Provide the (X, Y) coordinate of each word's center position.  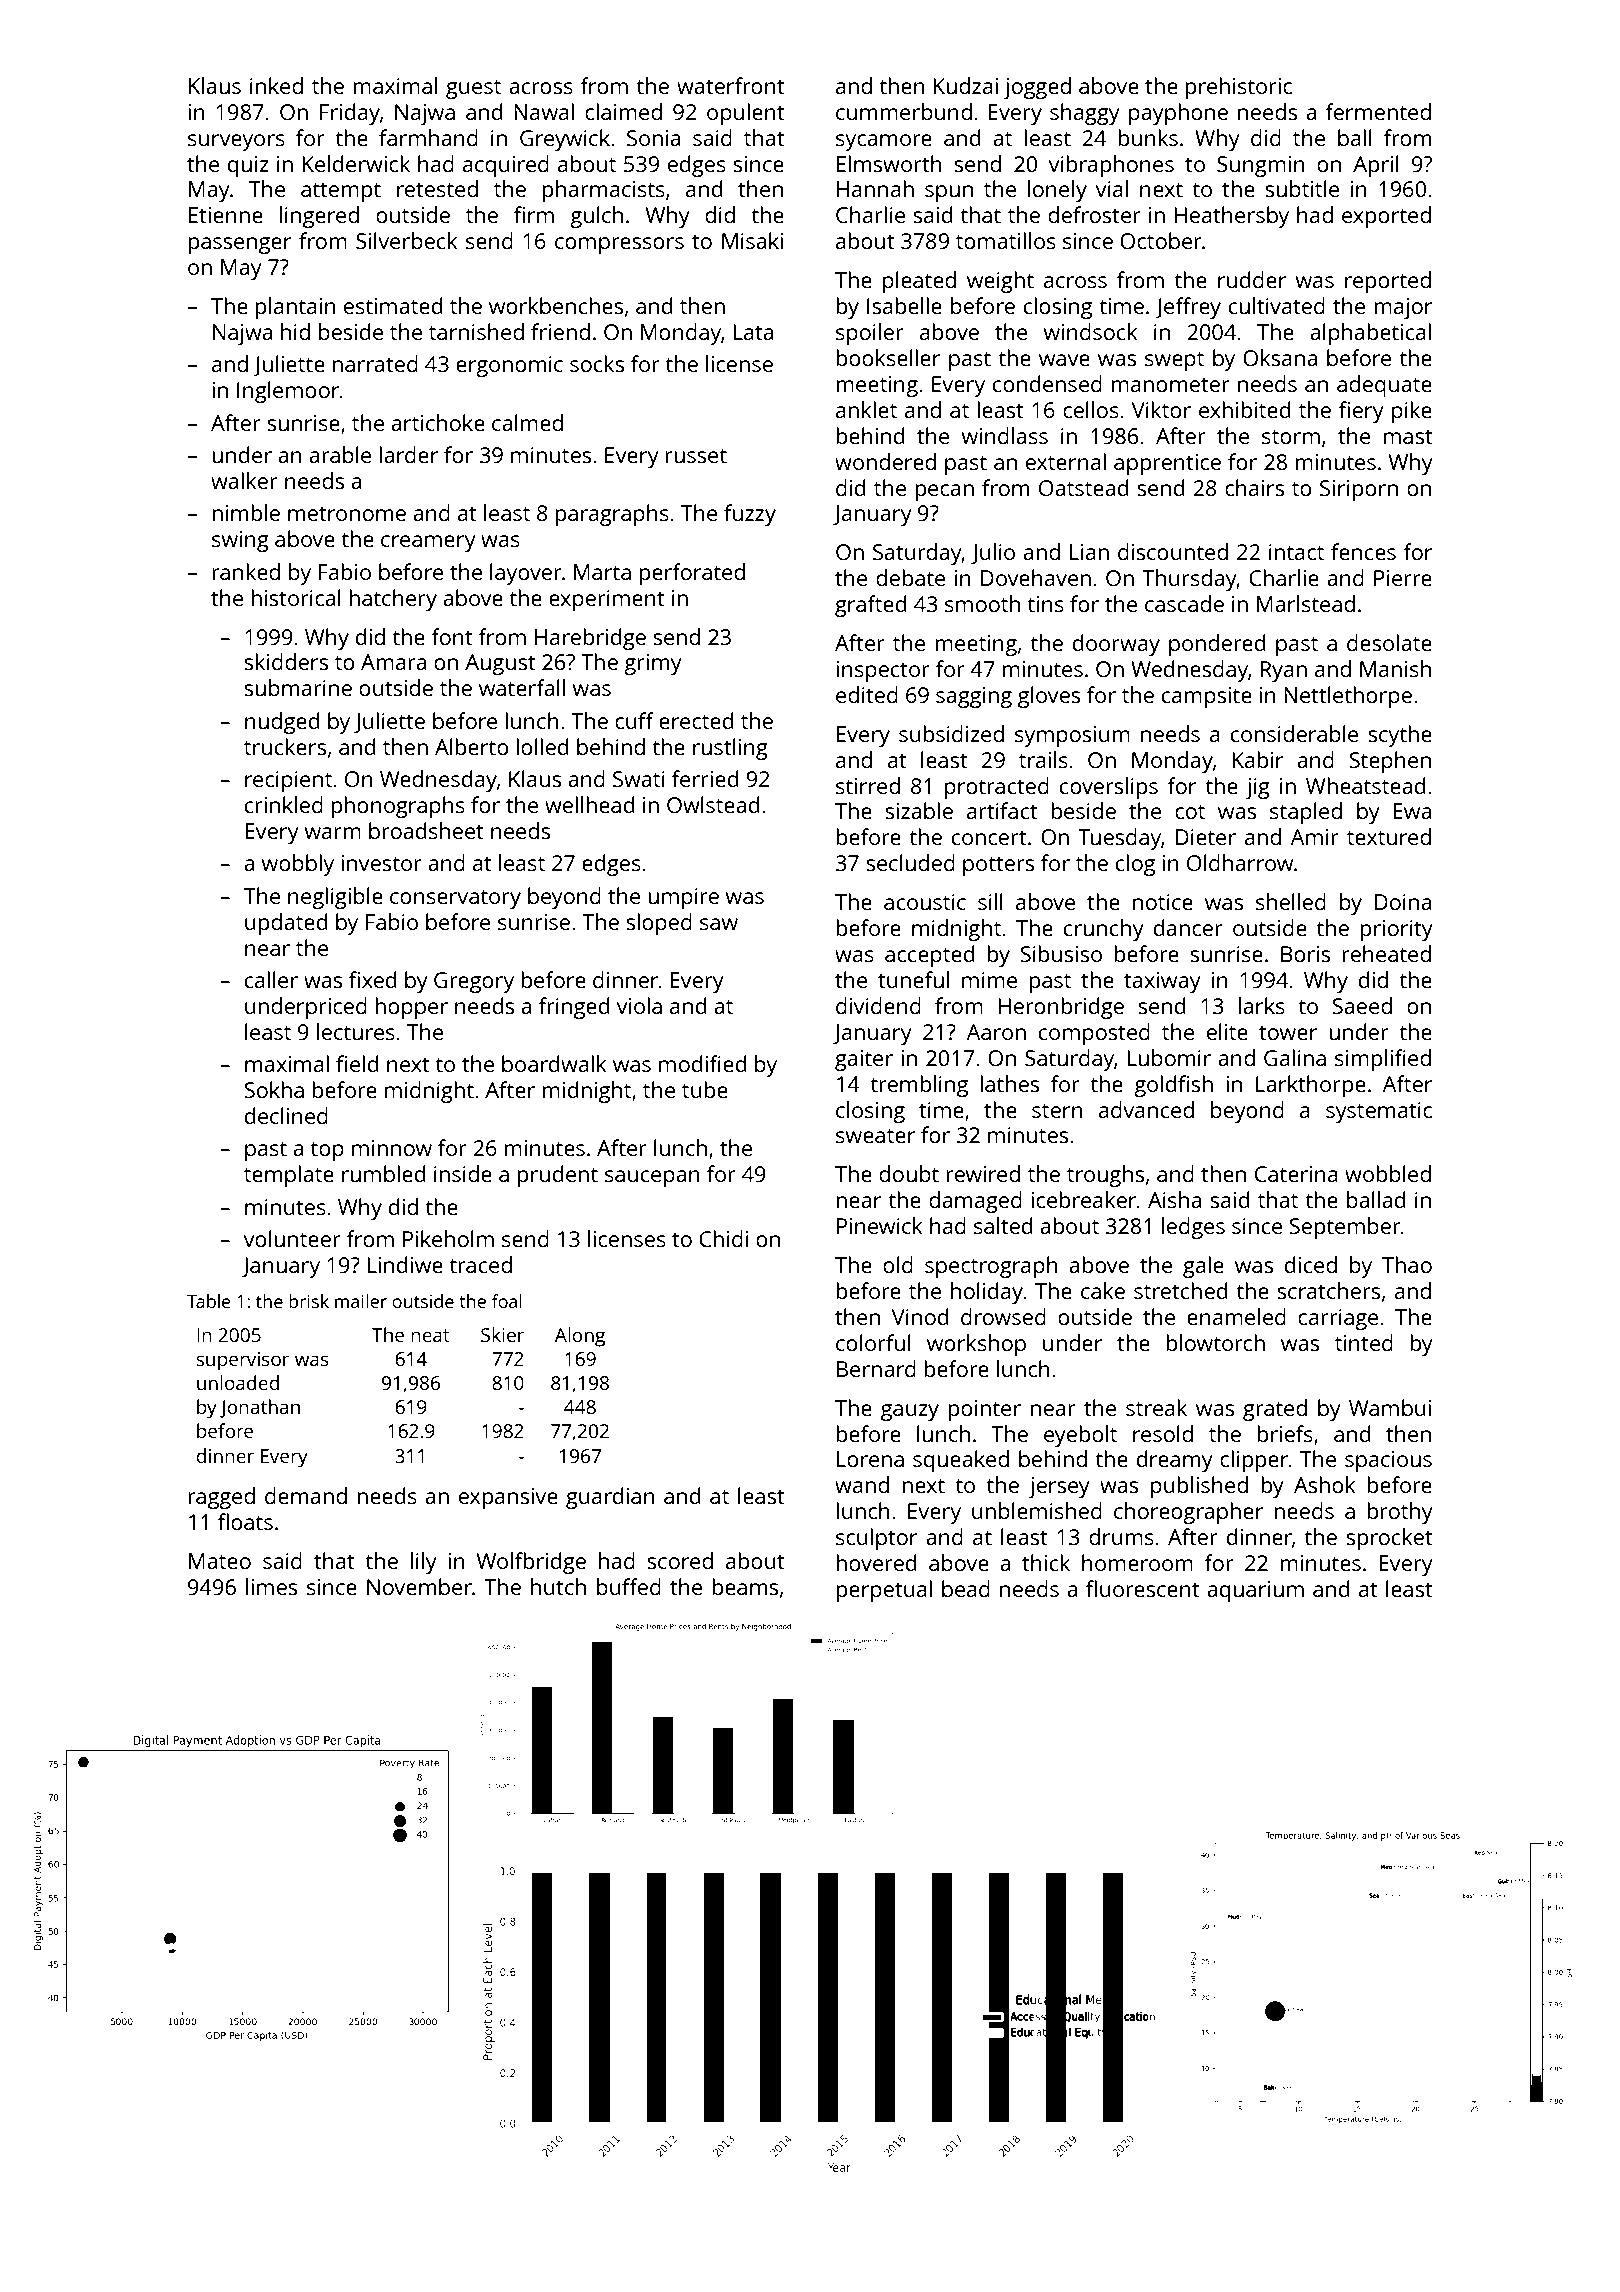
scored (680, 1560)
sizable (919, 810)
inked (276, 85)
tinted (1364, 1342)
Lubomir (1169, 1057)
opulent (746, 114)
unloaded (238, 1382)
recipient (288, 781)
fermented (1378, 111)
